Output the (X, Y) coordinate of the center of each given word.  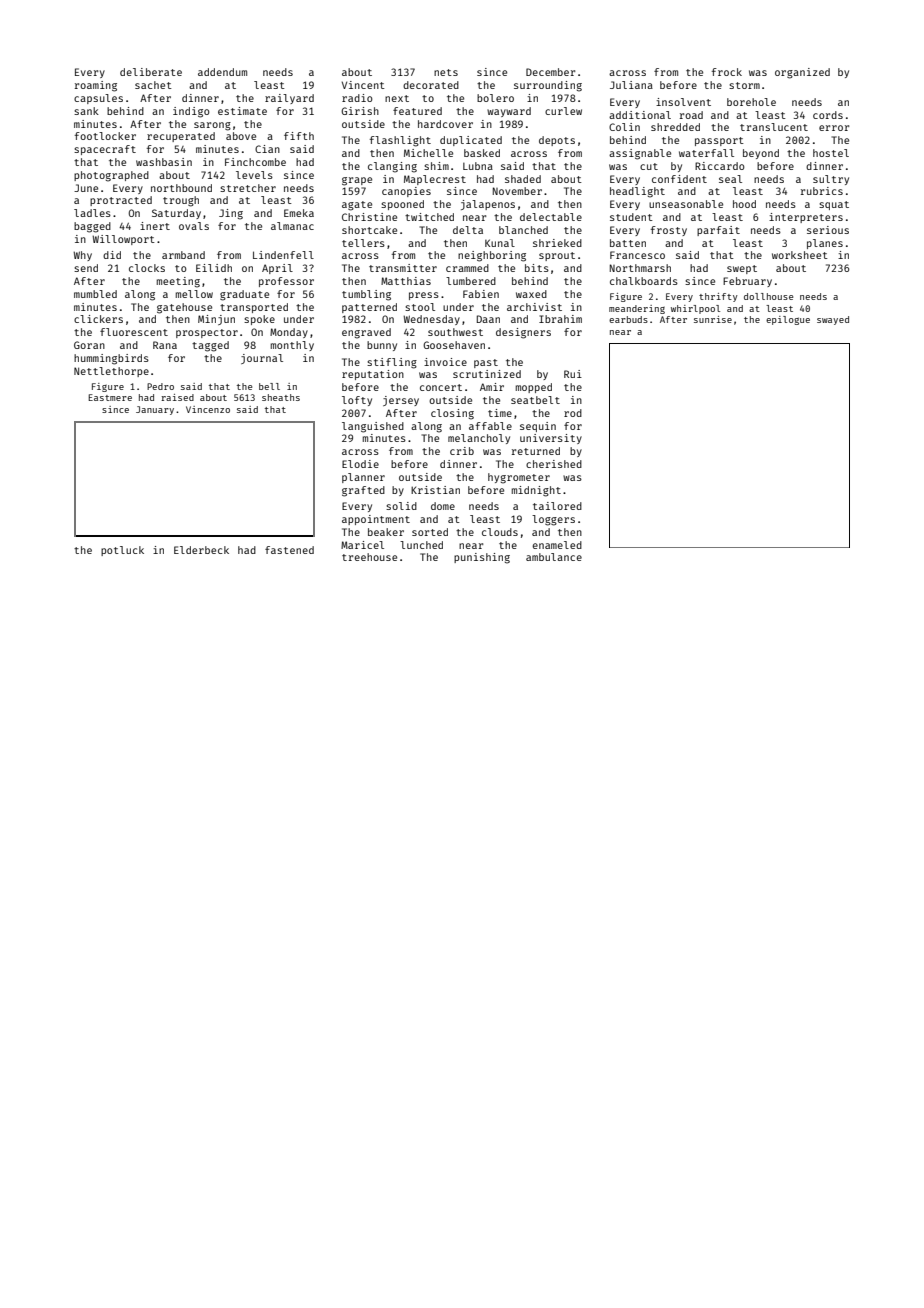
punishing (482, 558)
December (550, 72)
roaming (96, 86)
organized (802, 73)
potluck (122, 551)
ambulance (554, 557)
